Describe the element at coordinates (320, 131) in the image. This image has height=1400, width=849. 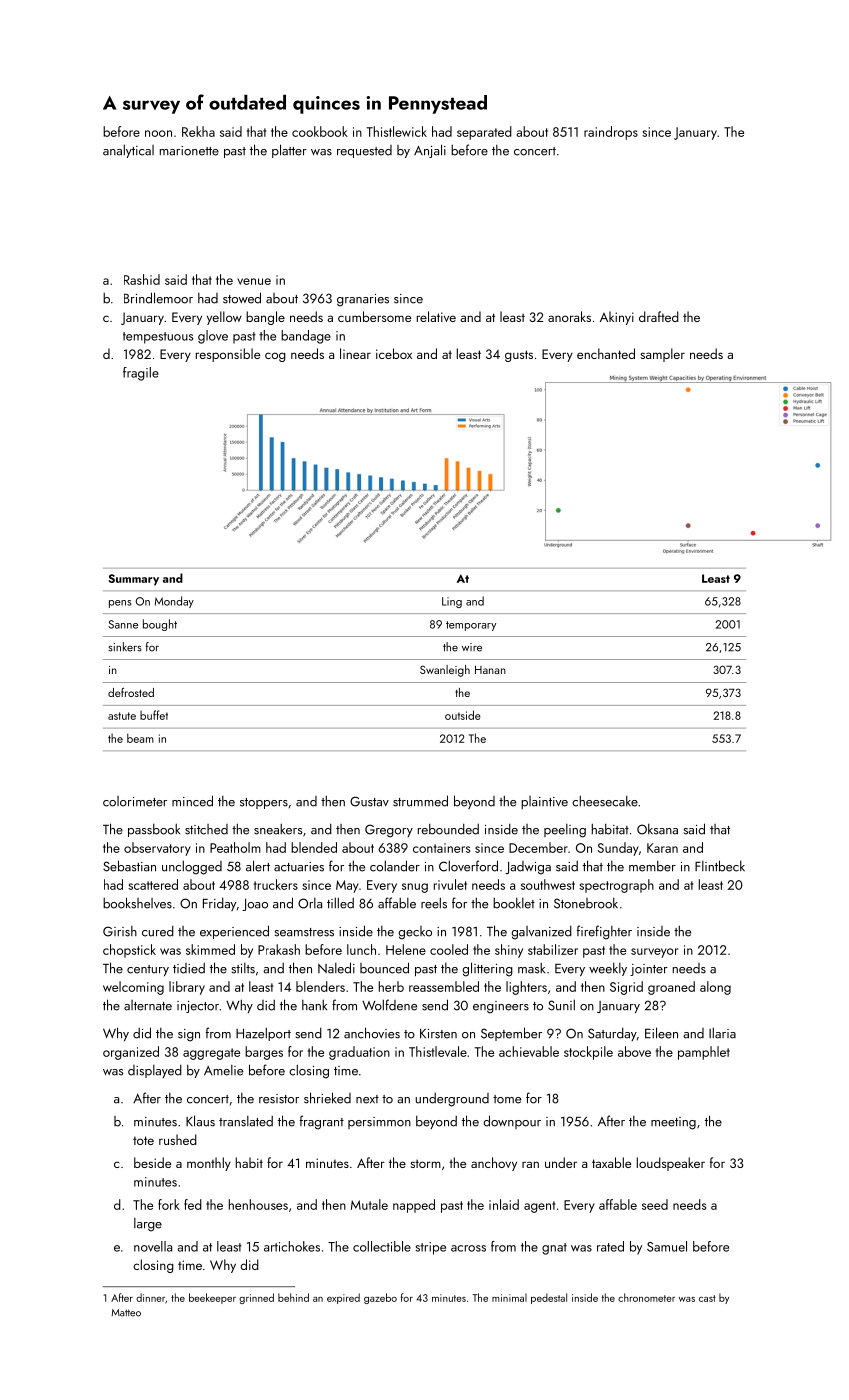
I see `cookbook` at that location.
